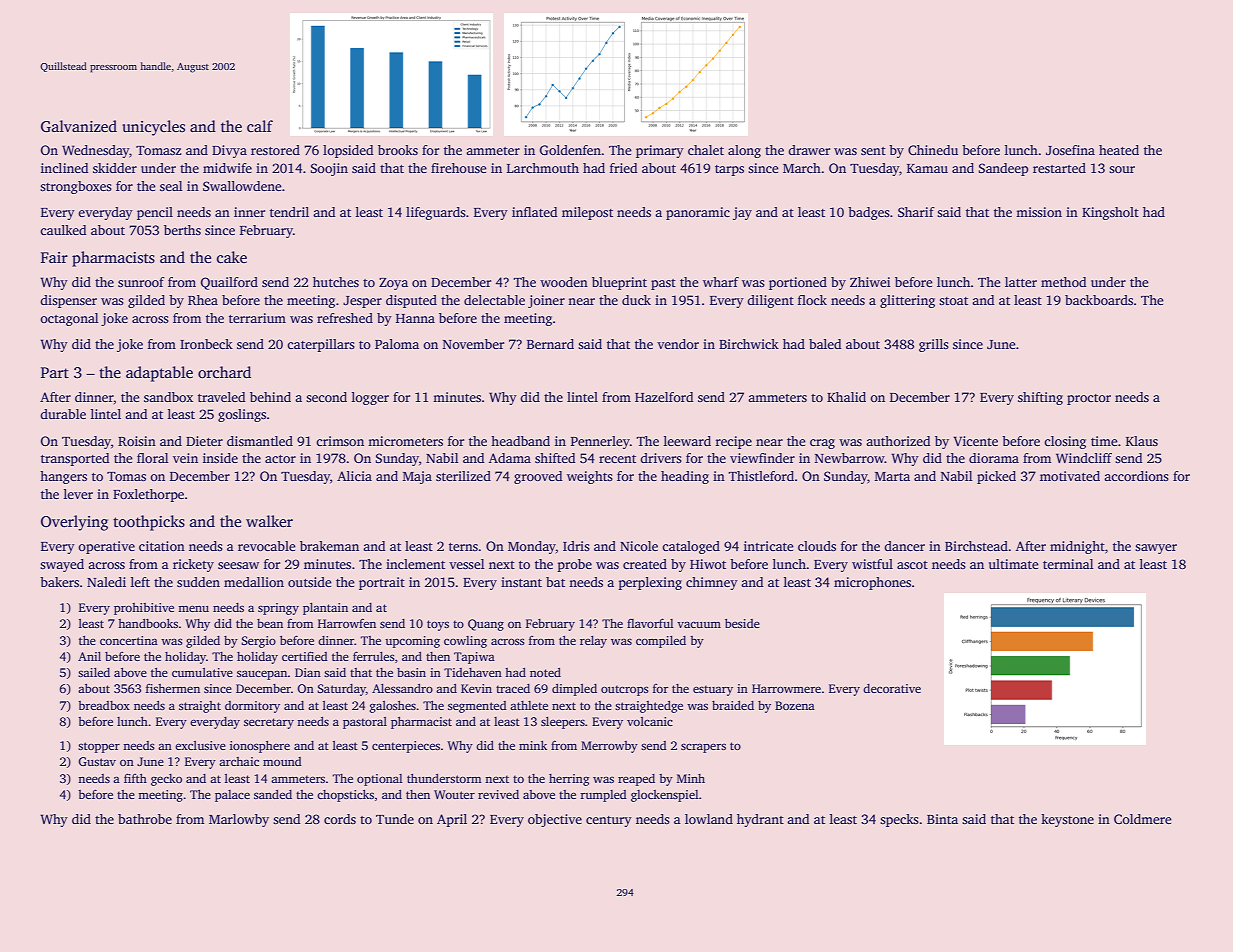 The height and width of the page is (952, 1233). Describe the element at coordinates (538, 477) in the page. I see `grooved` at that location.
